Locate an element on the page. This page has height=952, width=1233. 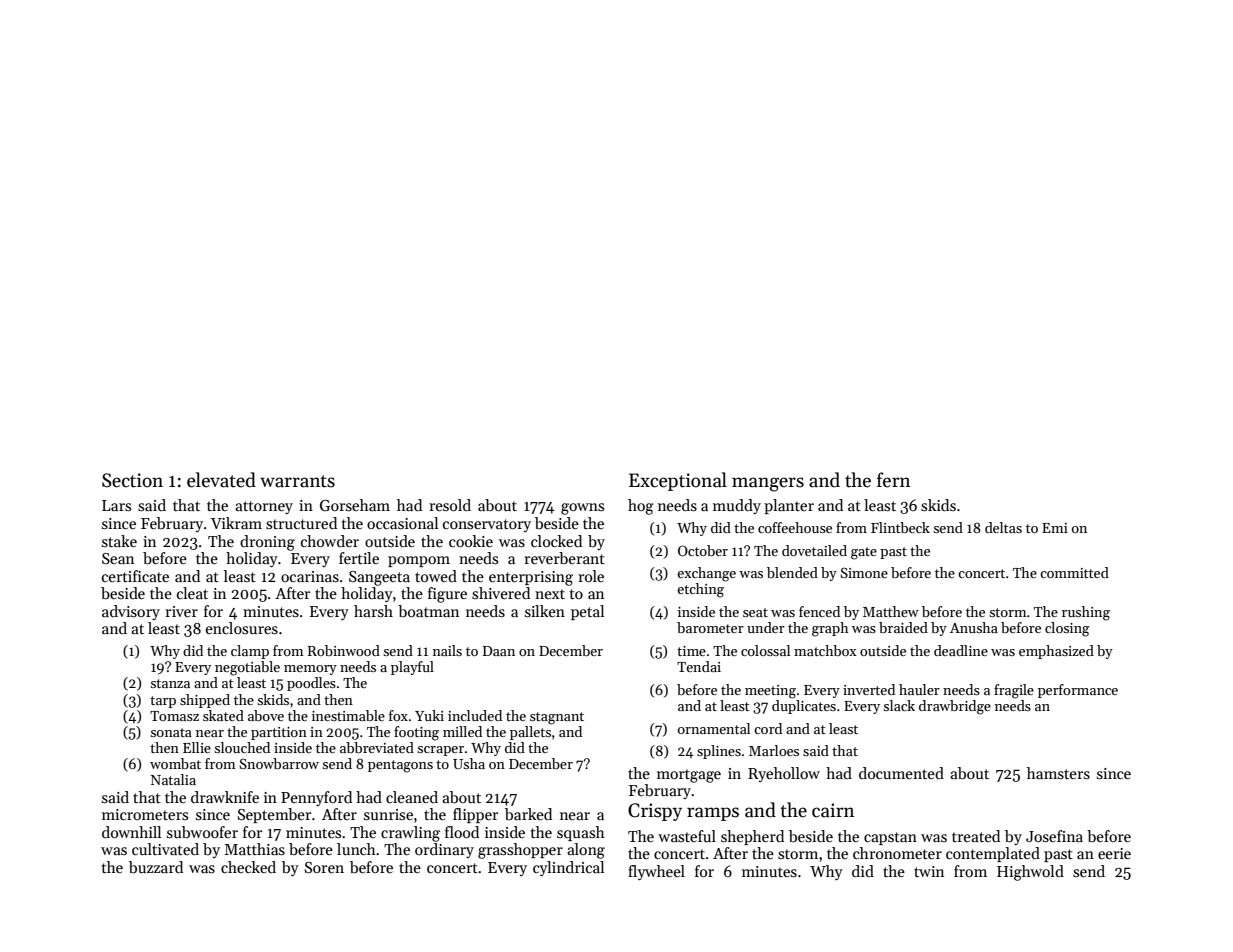
Crispy is located at coordinates (655, 812).
